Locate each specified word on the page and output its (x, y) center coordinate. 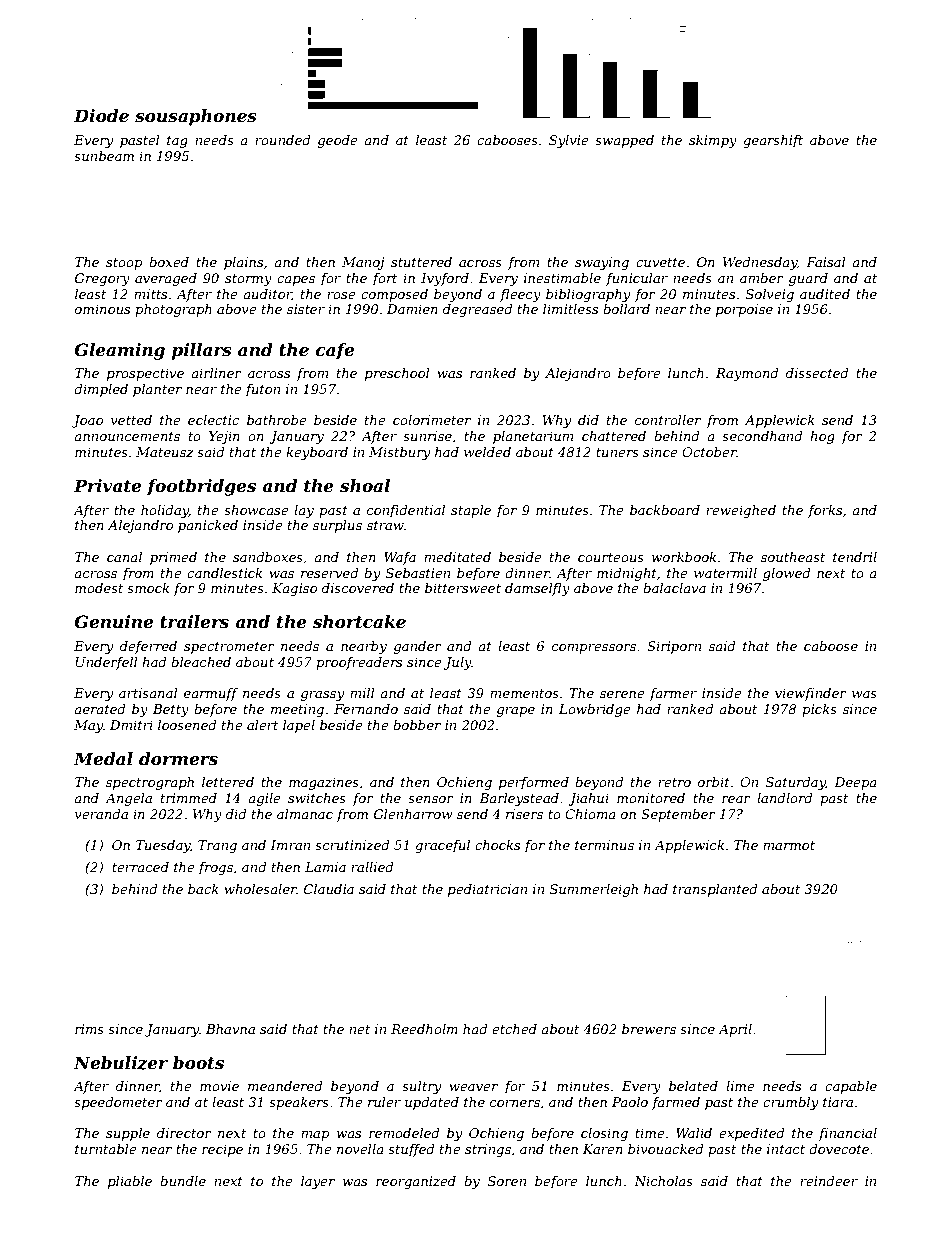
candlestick (224, 573)
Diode (101, 115)
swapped (624, 141)
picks (819, 710)
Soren (507, 1181)
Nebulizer (121, 1063)
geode (338, 141)
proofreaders (359, 663)
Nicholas (663, 1181)
